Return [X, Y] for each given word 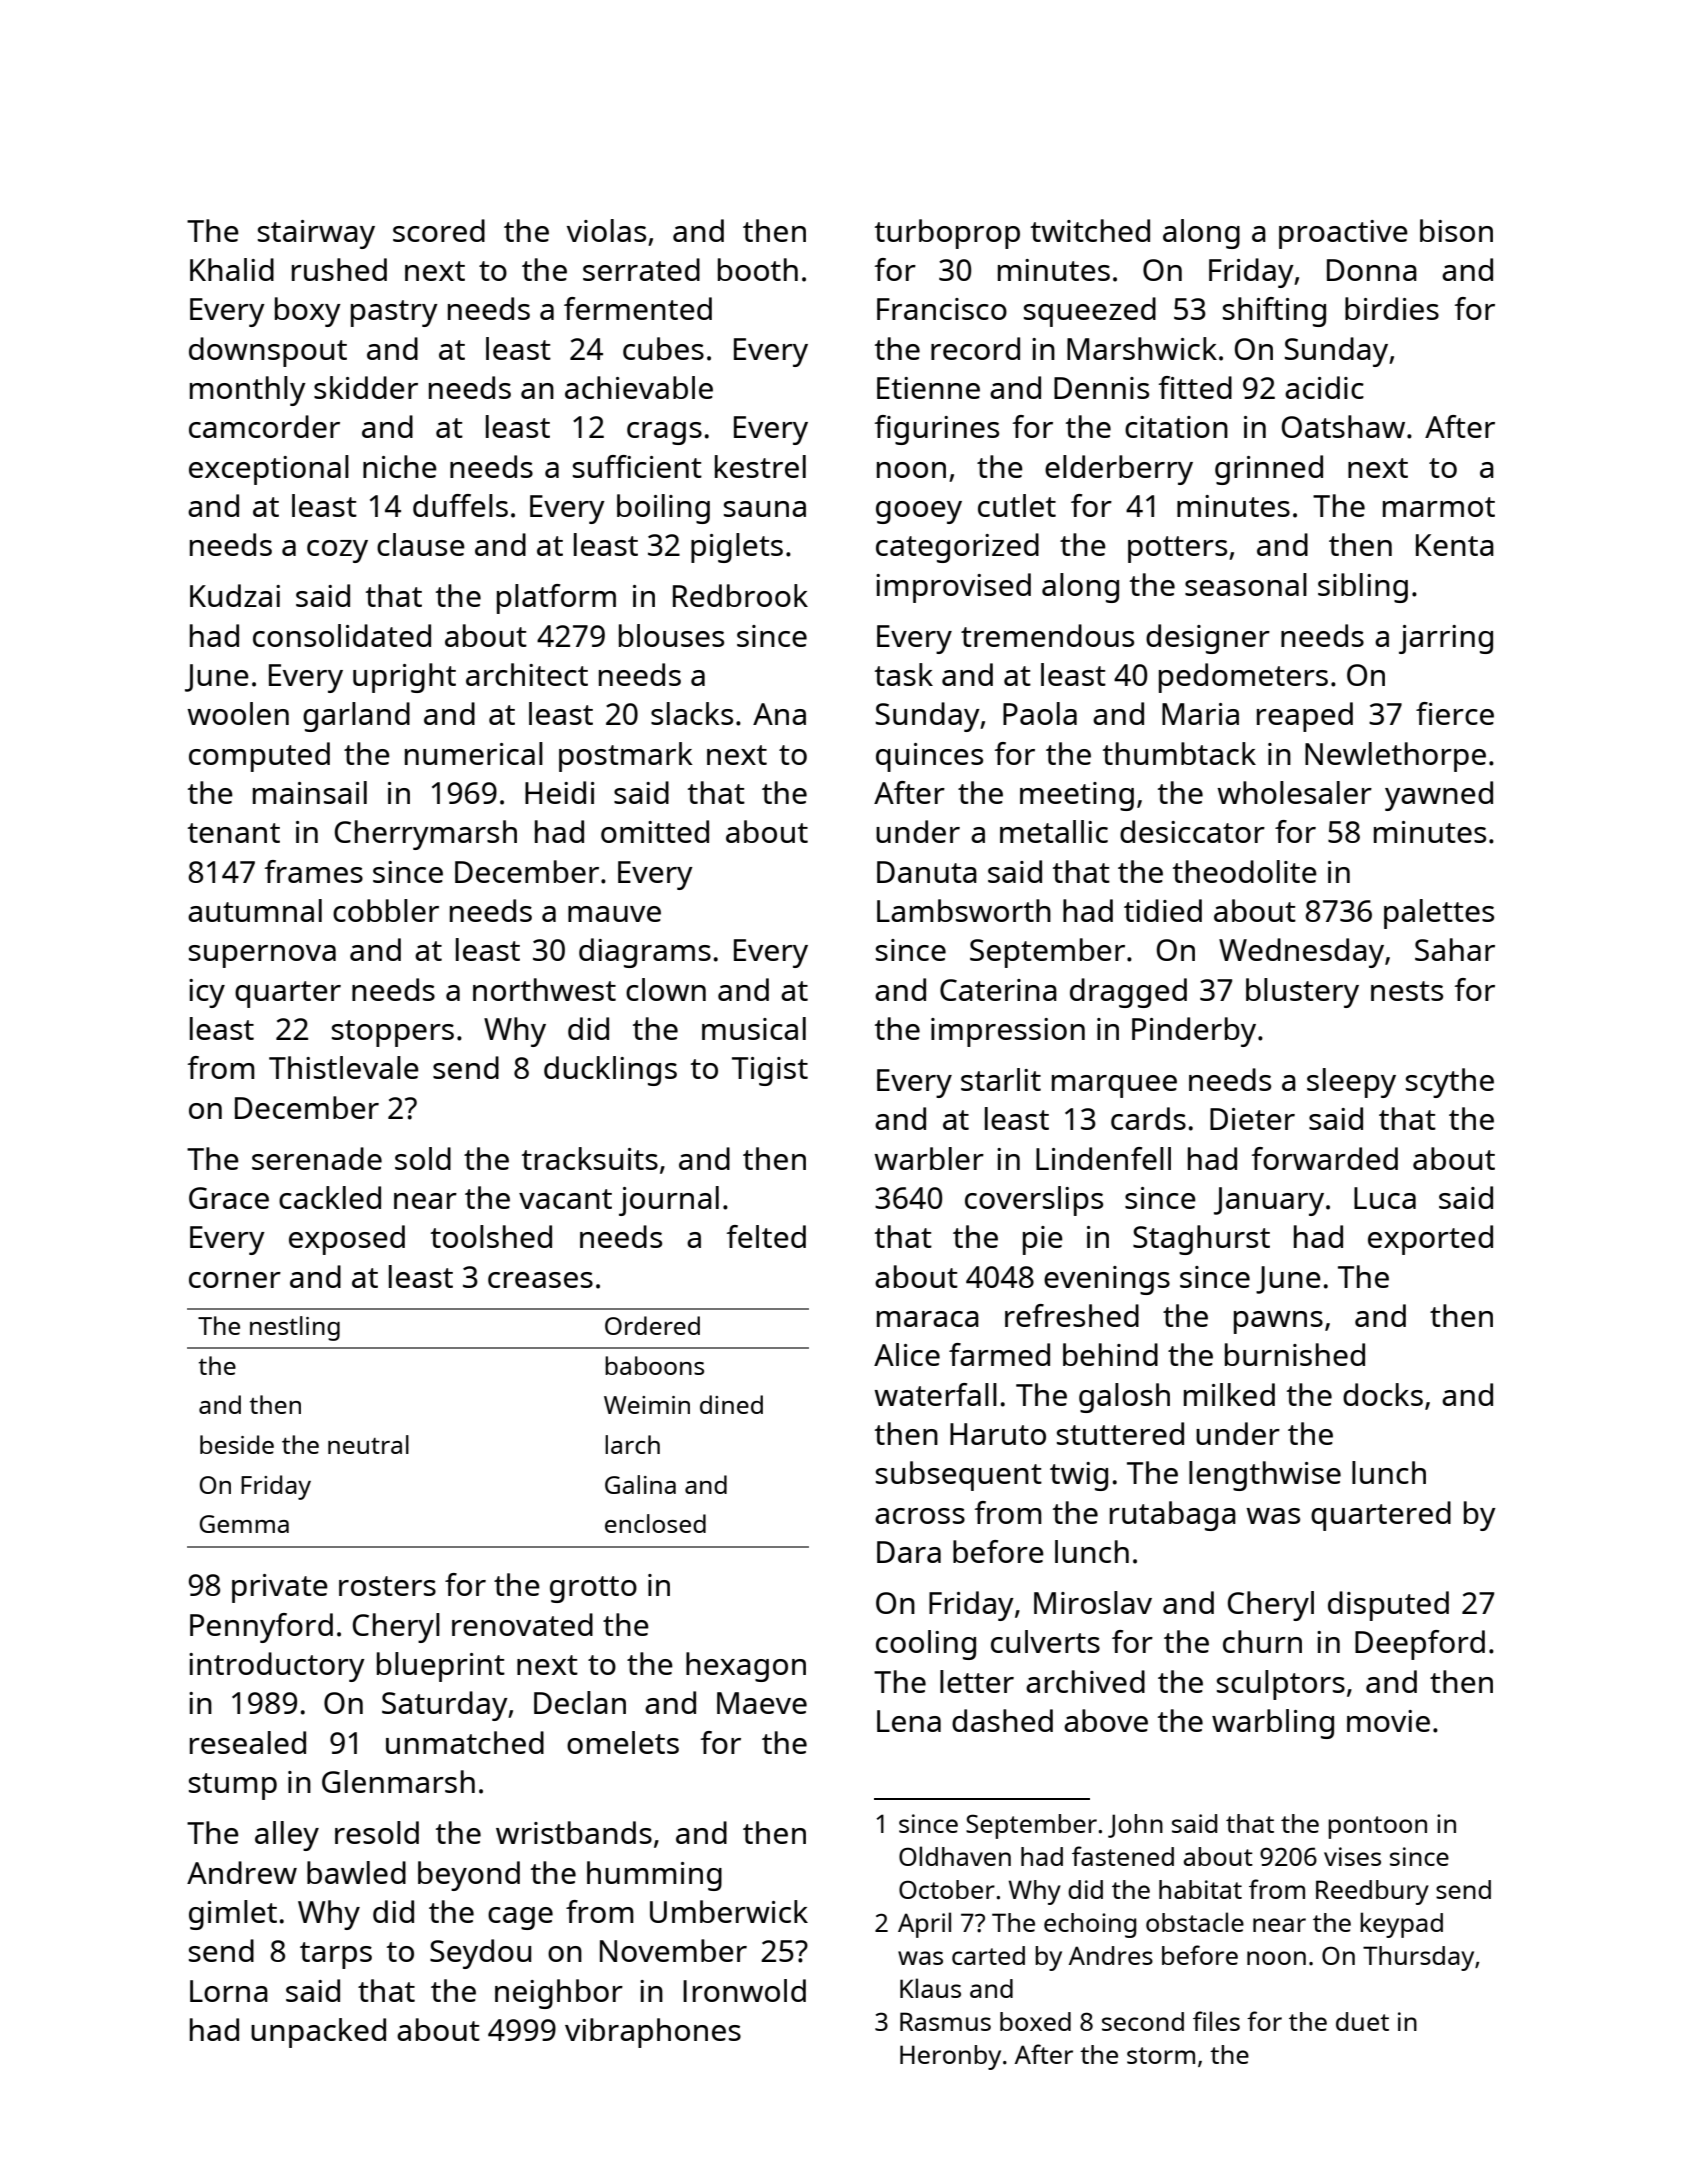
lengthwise [1265, 1476]
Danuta [927, 872]
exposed [347, 1240]
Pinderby [1194, 1032]
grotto [593, 1589]
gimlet [233, 1915]
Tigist [770, 1071]
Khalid [232, 269]
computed [259, 757]
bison [1456, 230]
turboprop [947, 234]
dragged [1128, 993]
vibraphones [653, 2033]
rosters [387, 1586]
